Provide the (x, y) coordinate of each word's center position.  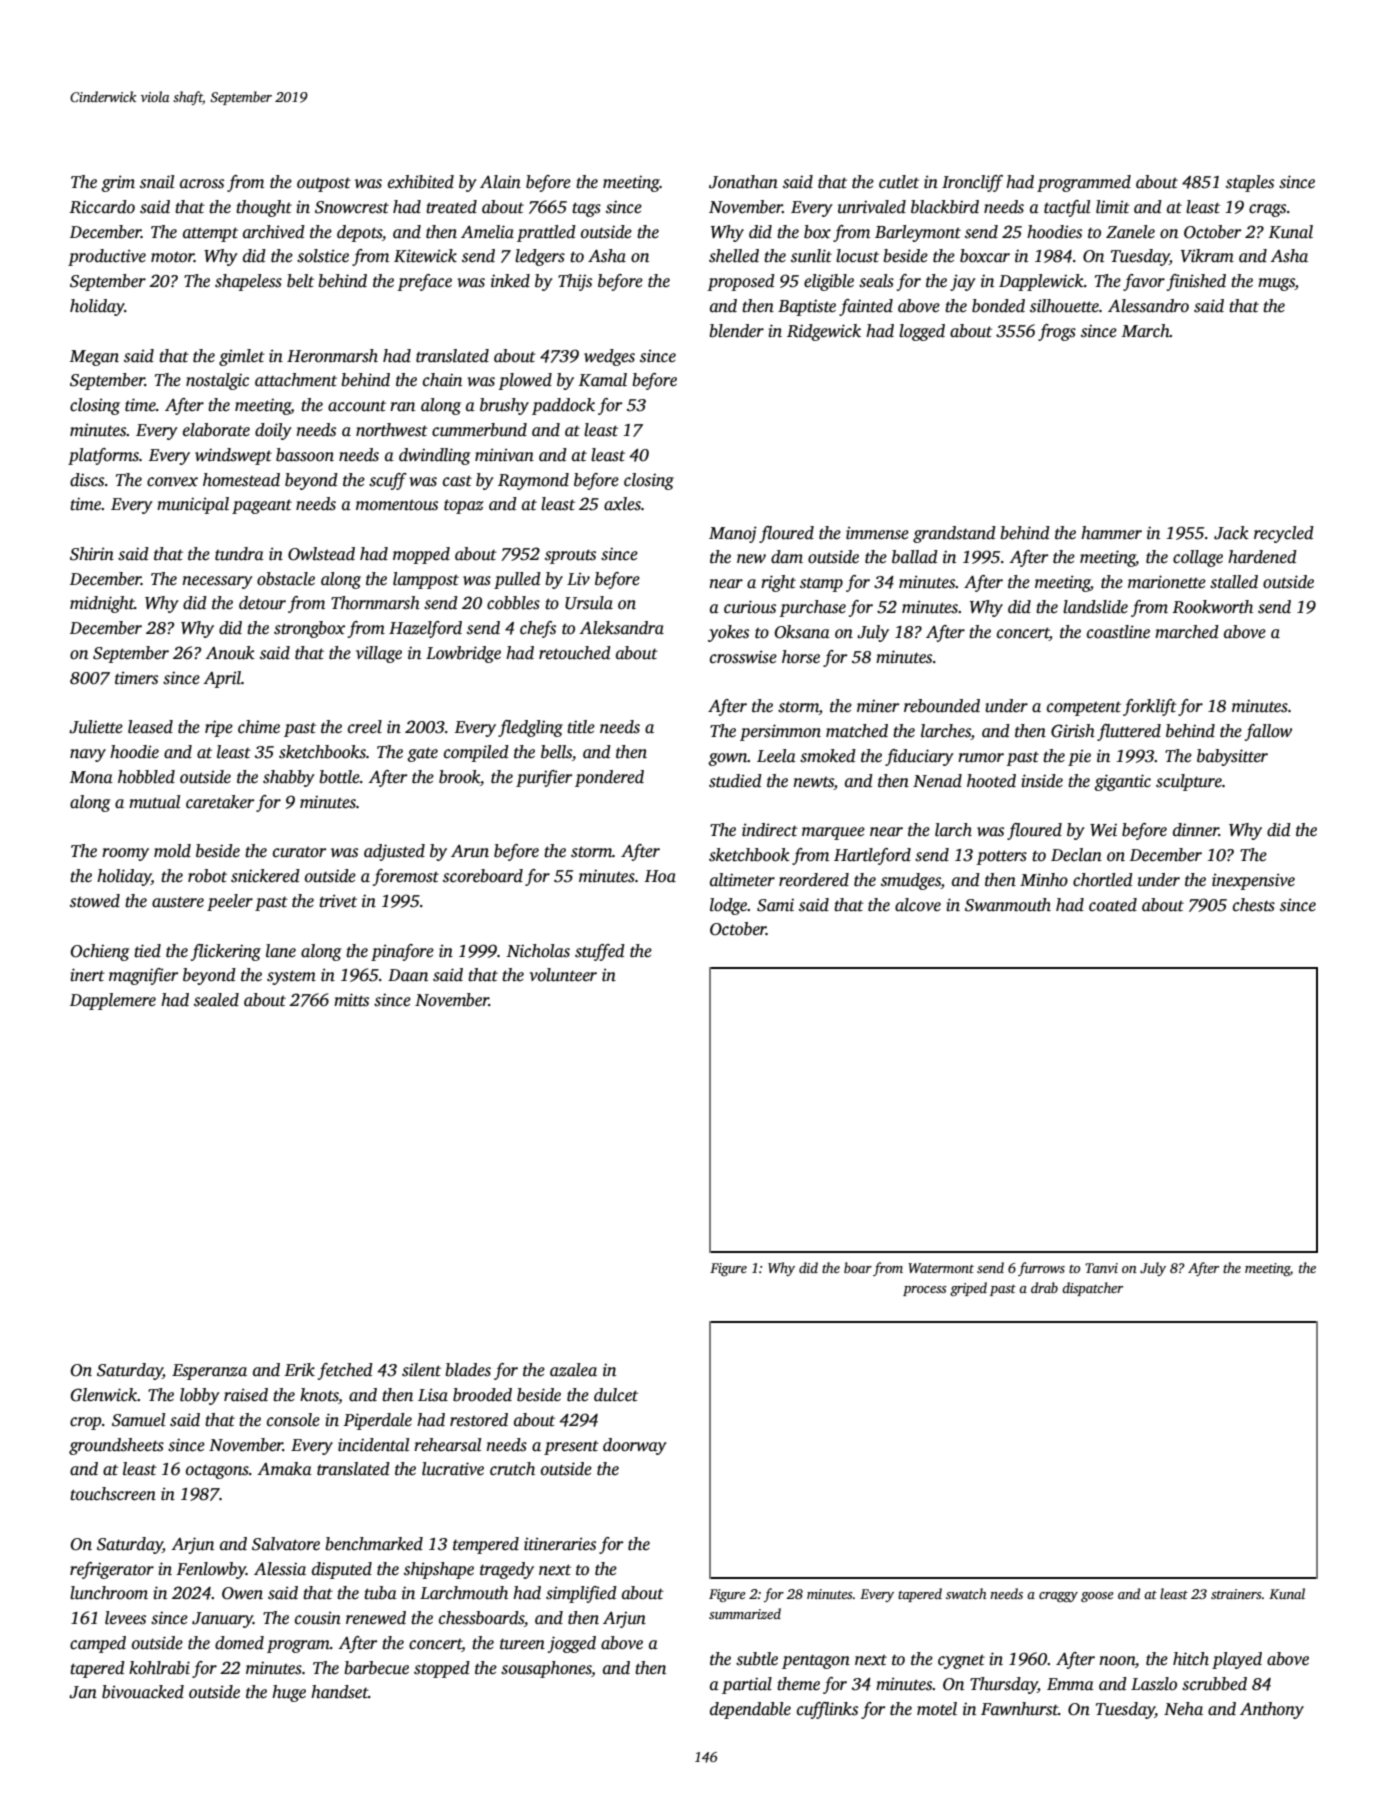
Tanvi (1101, 1268)
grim (118, 183)
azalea (573, 1370)
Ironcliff (972, 183)
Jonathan (743, 182)
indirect (770, 830)
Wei (1103, 830)
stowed (95, 901)
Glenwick (104, 1395)
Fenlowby (211, 1570)
